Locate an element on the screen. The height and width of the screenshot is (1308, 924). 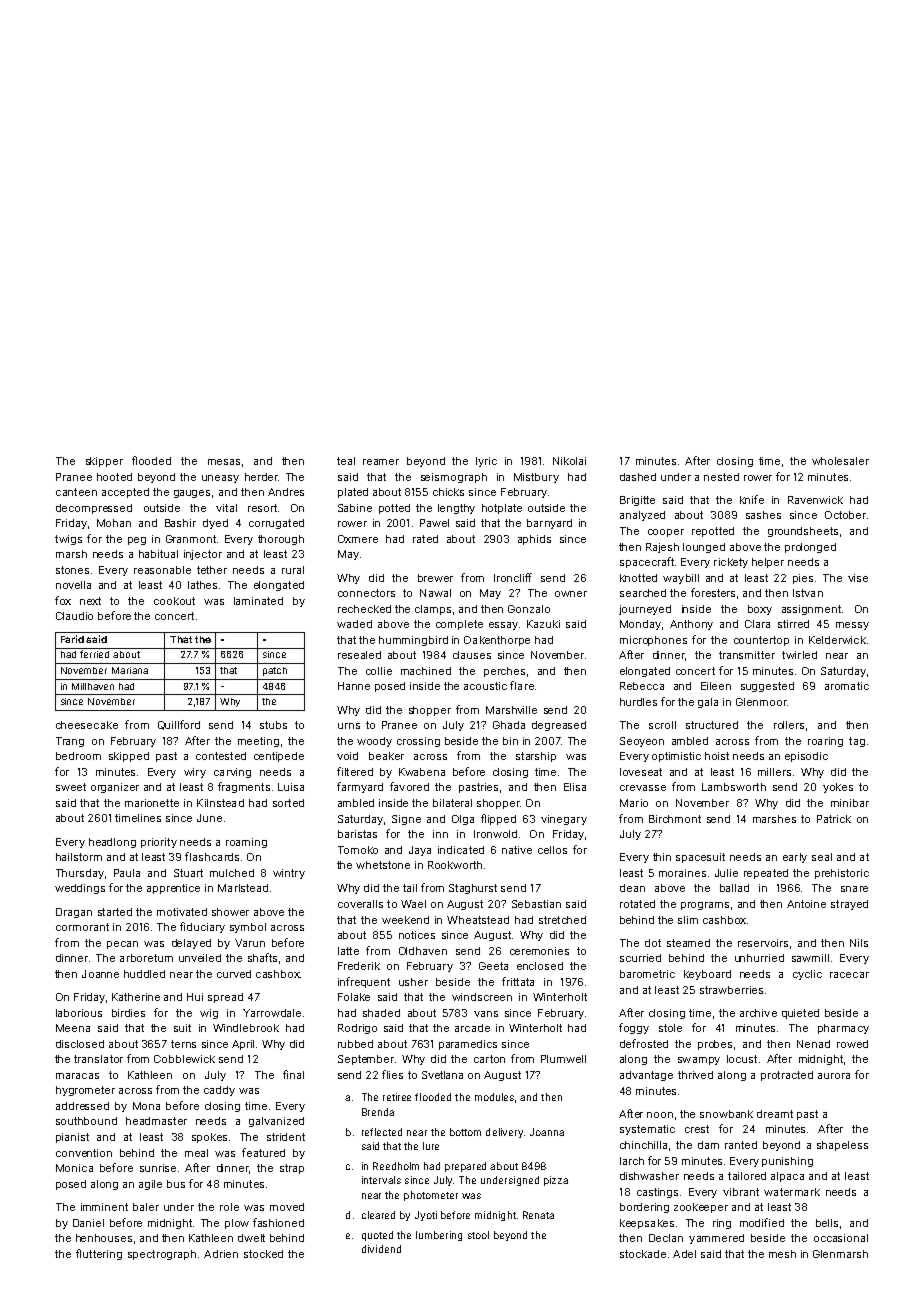
unveiled is located at coordinates (200, 958).
